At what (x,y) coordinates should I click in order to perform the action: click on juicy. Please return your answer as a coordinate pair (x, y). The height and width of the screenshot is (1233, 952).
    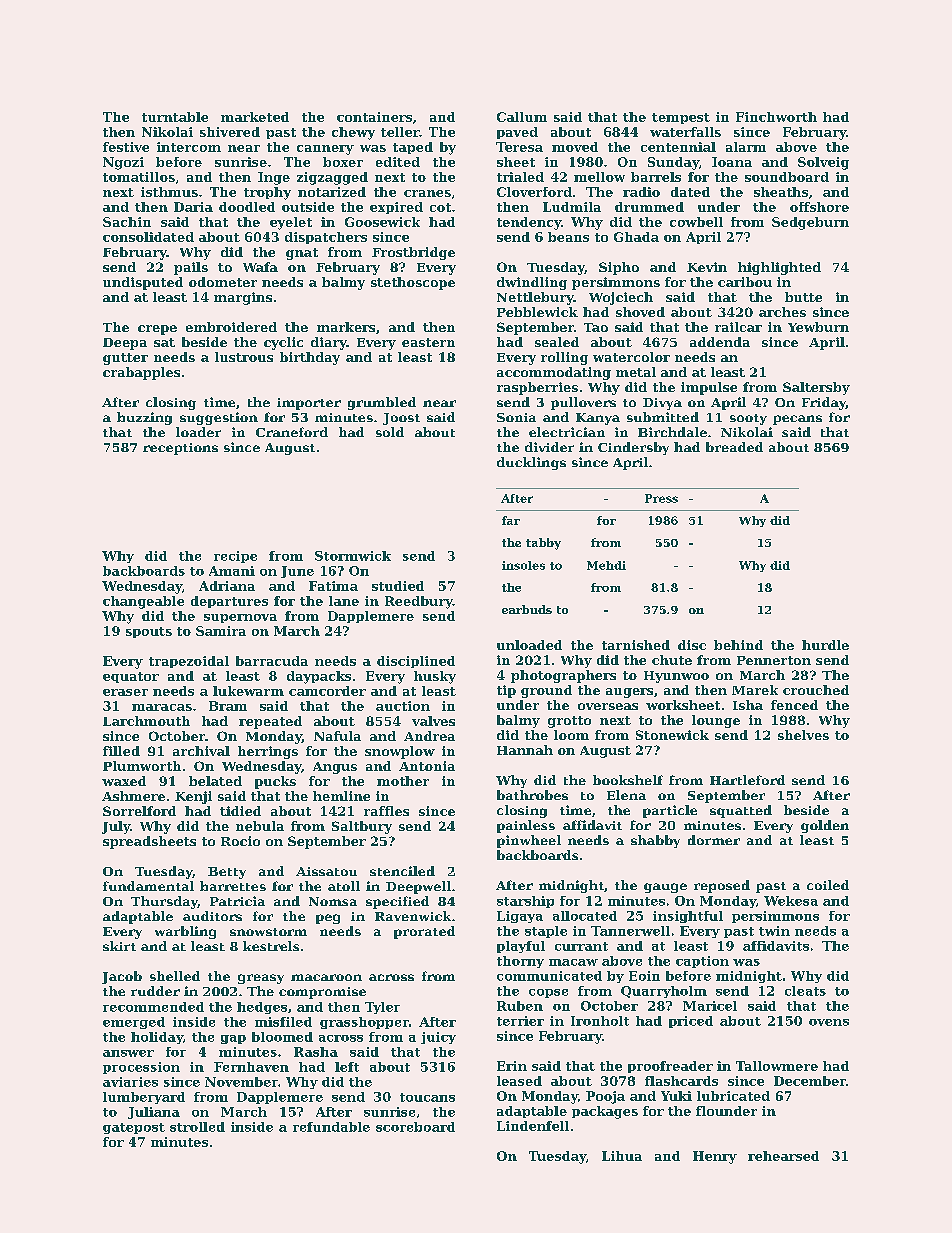
    Looking at the image, I should click on (438, 1038).
